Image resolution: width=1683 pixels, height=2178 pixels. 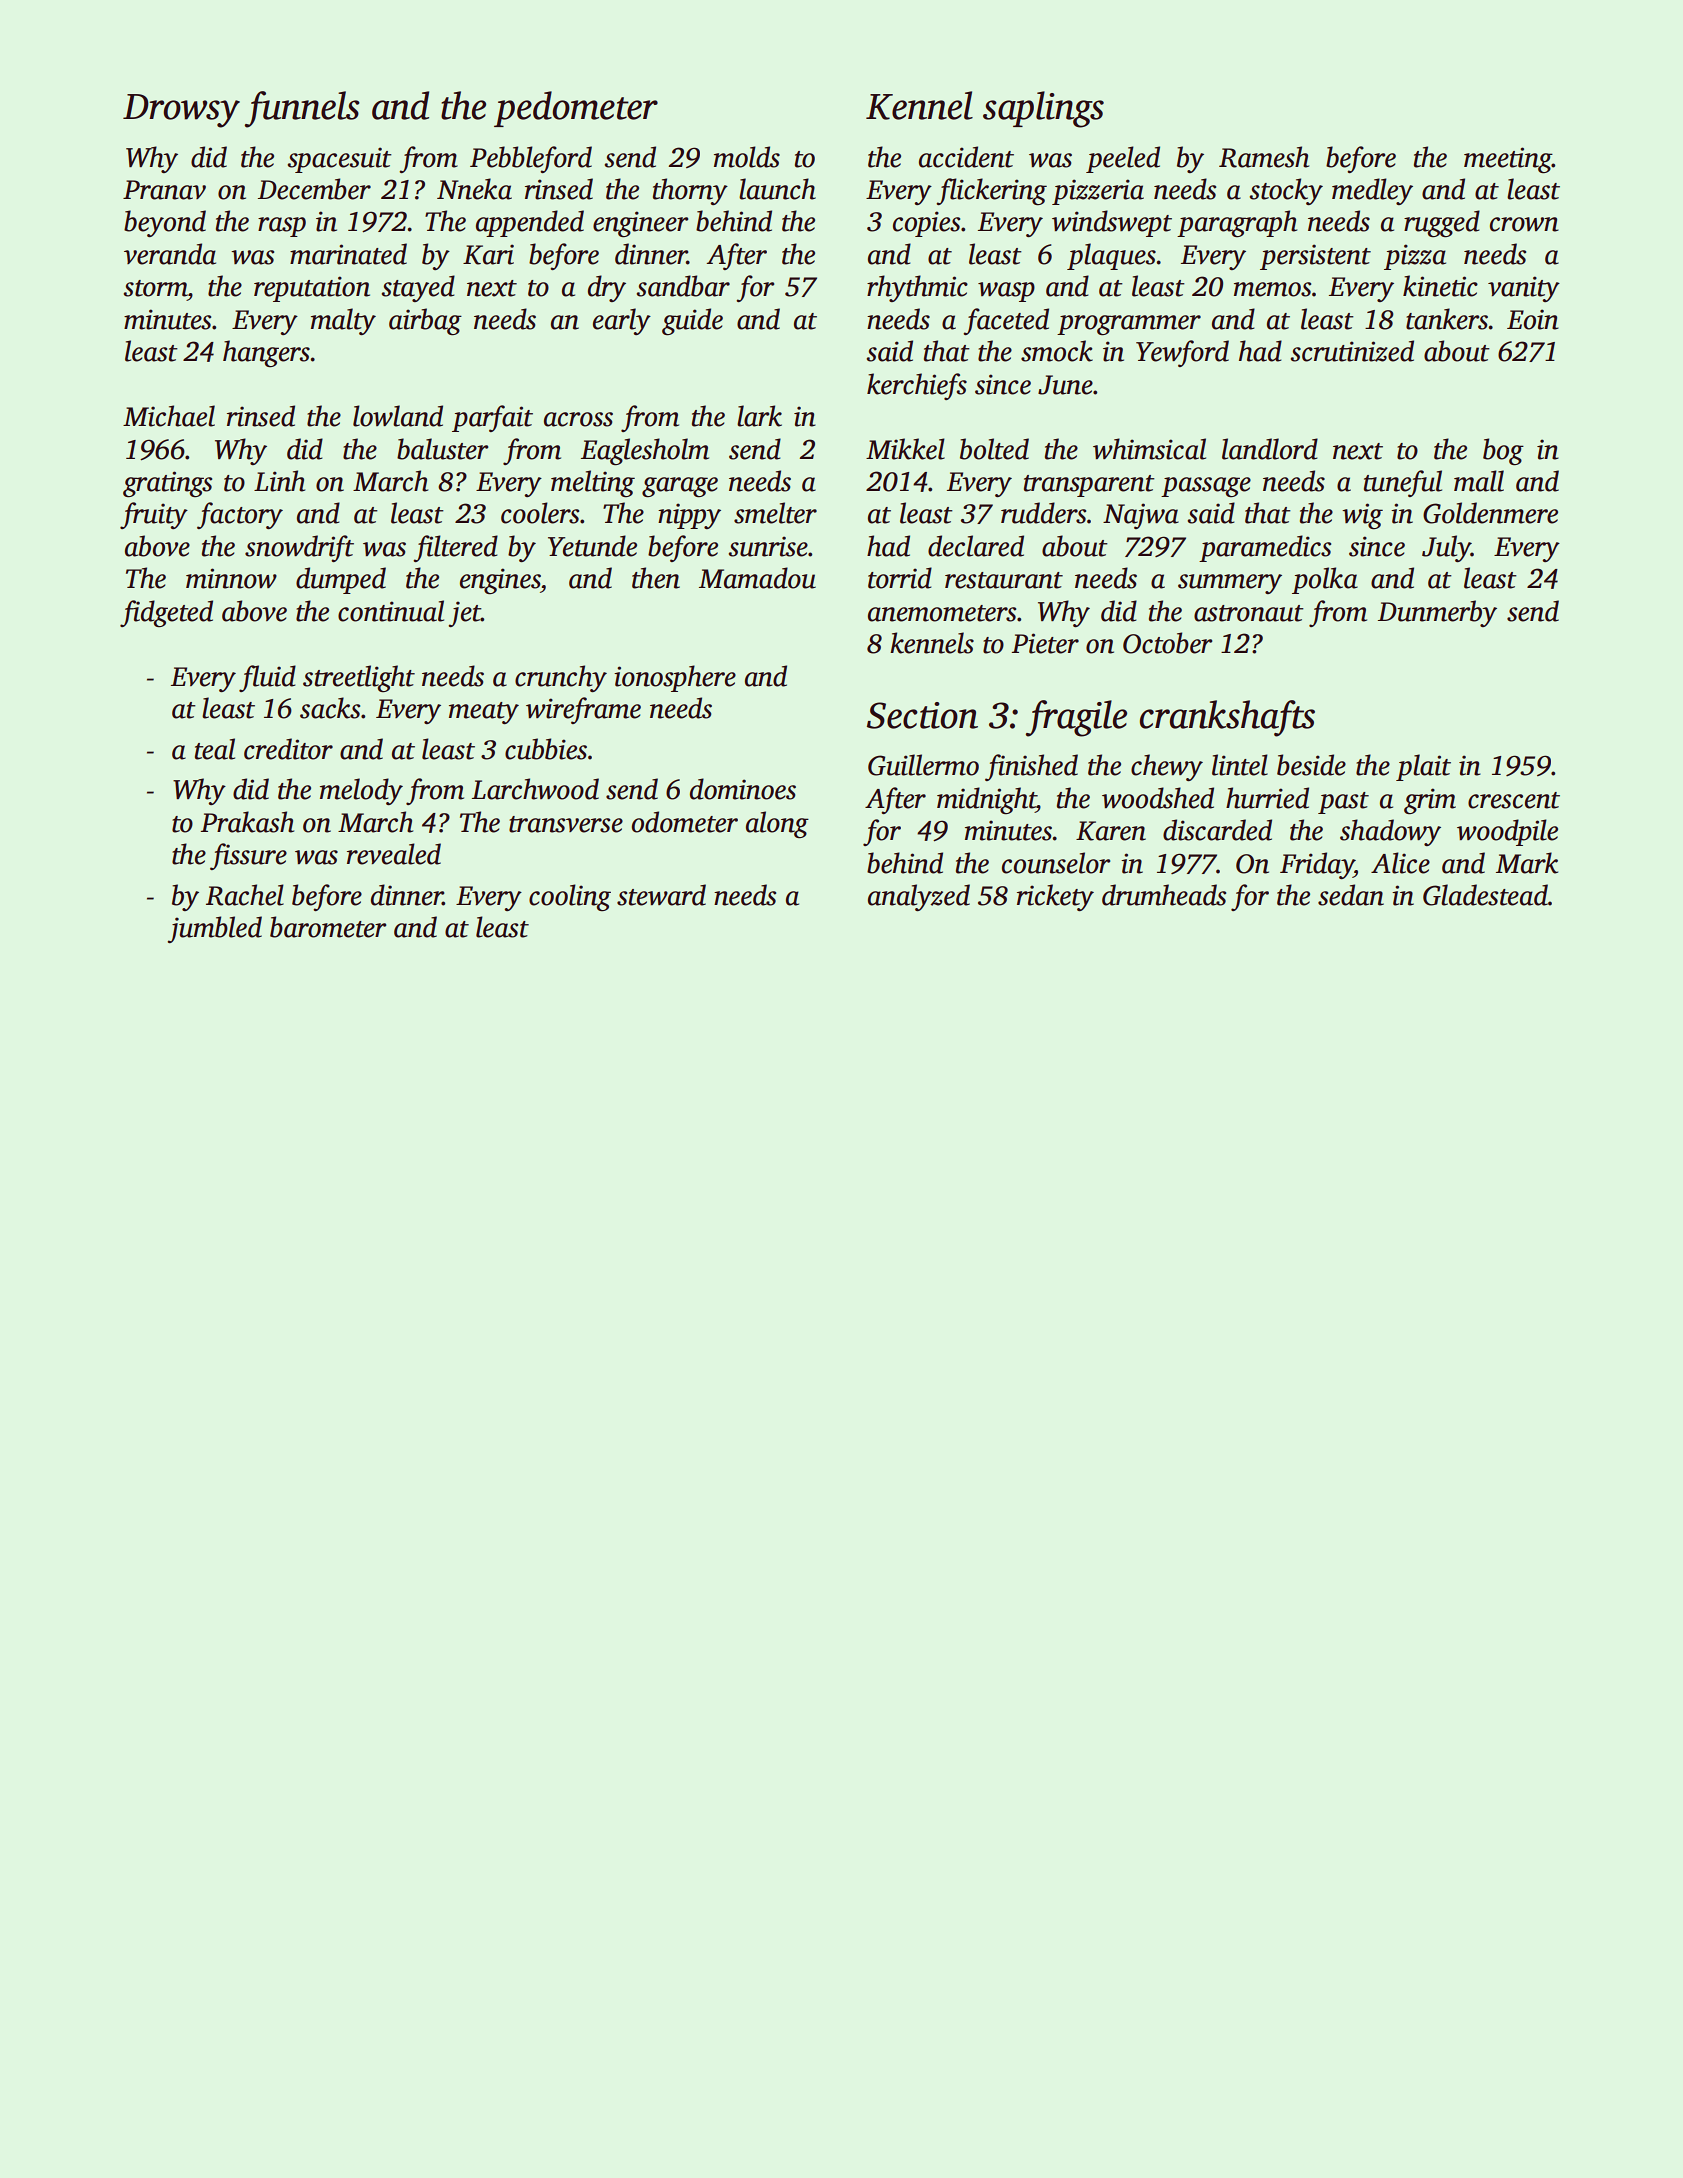 What do you see at coordinates (1045, 643) in the page?
I see `Pieter` at bounding box center [1045, 643].
